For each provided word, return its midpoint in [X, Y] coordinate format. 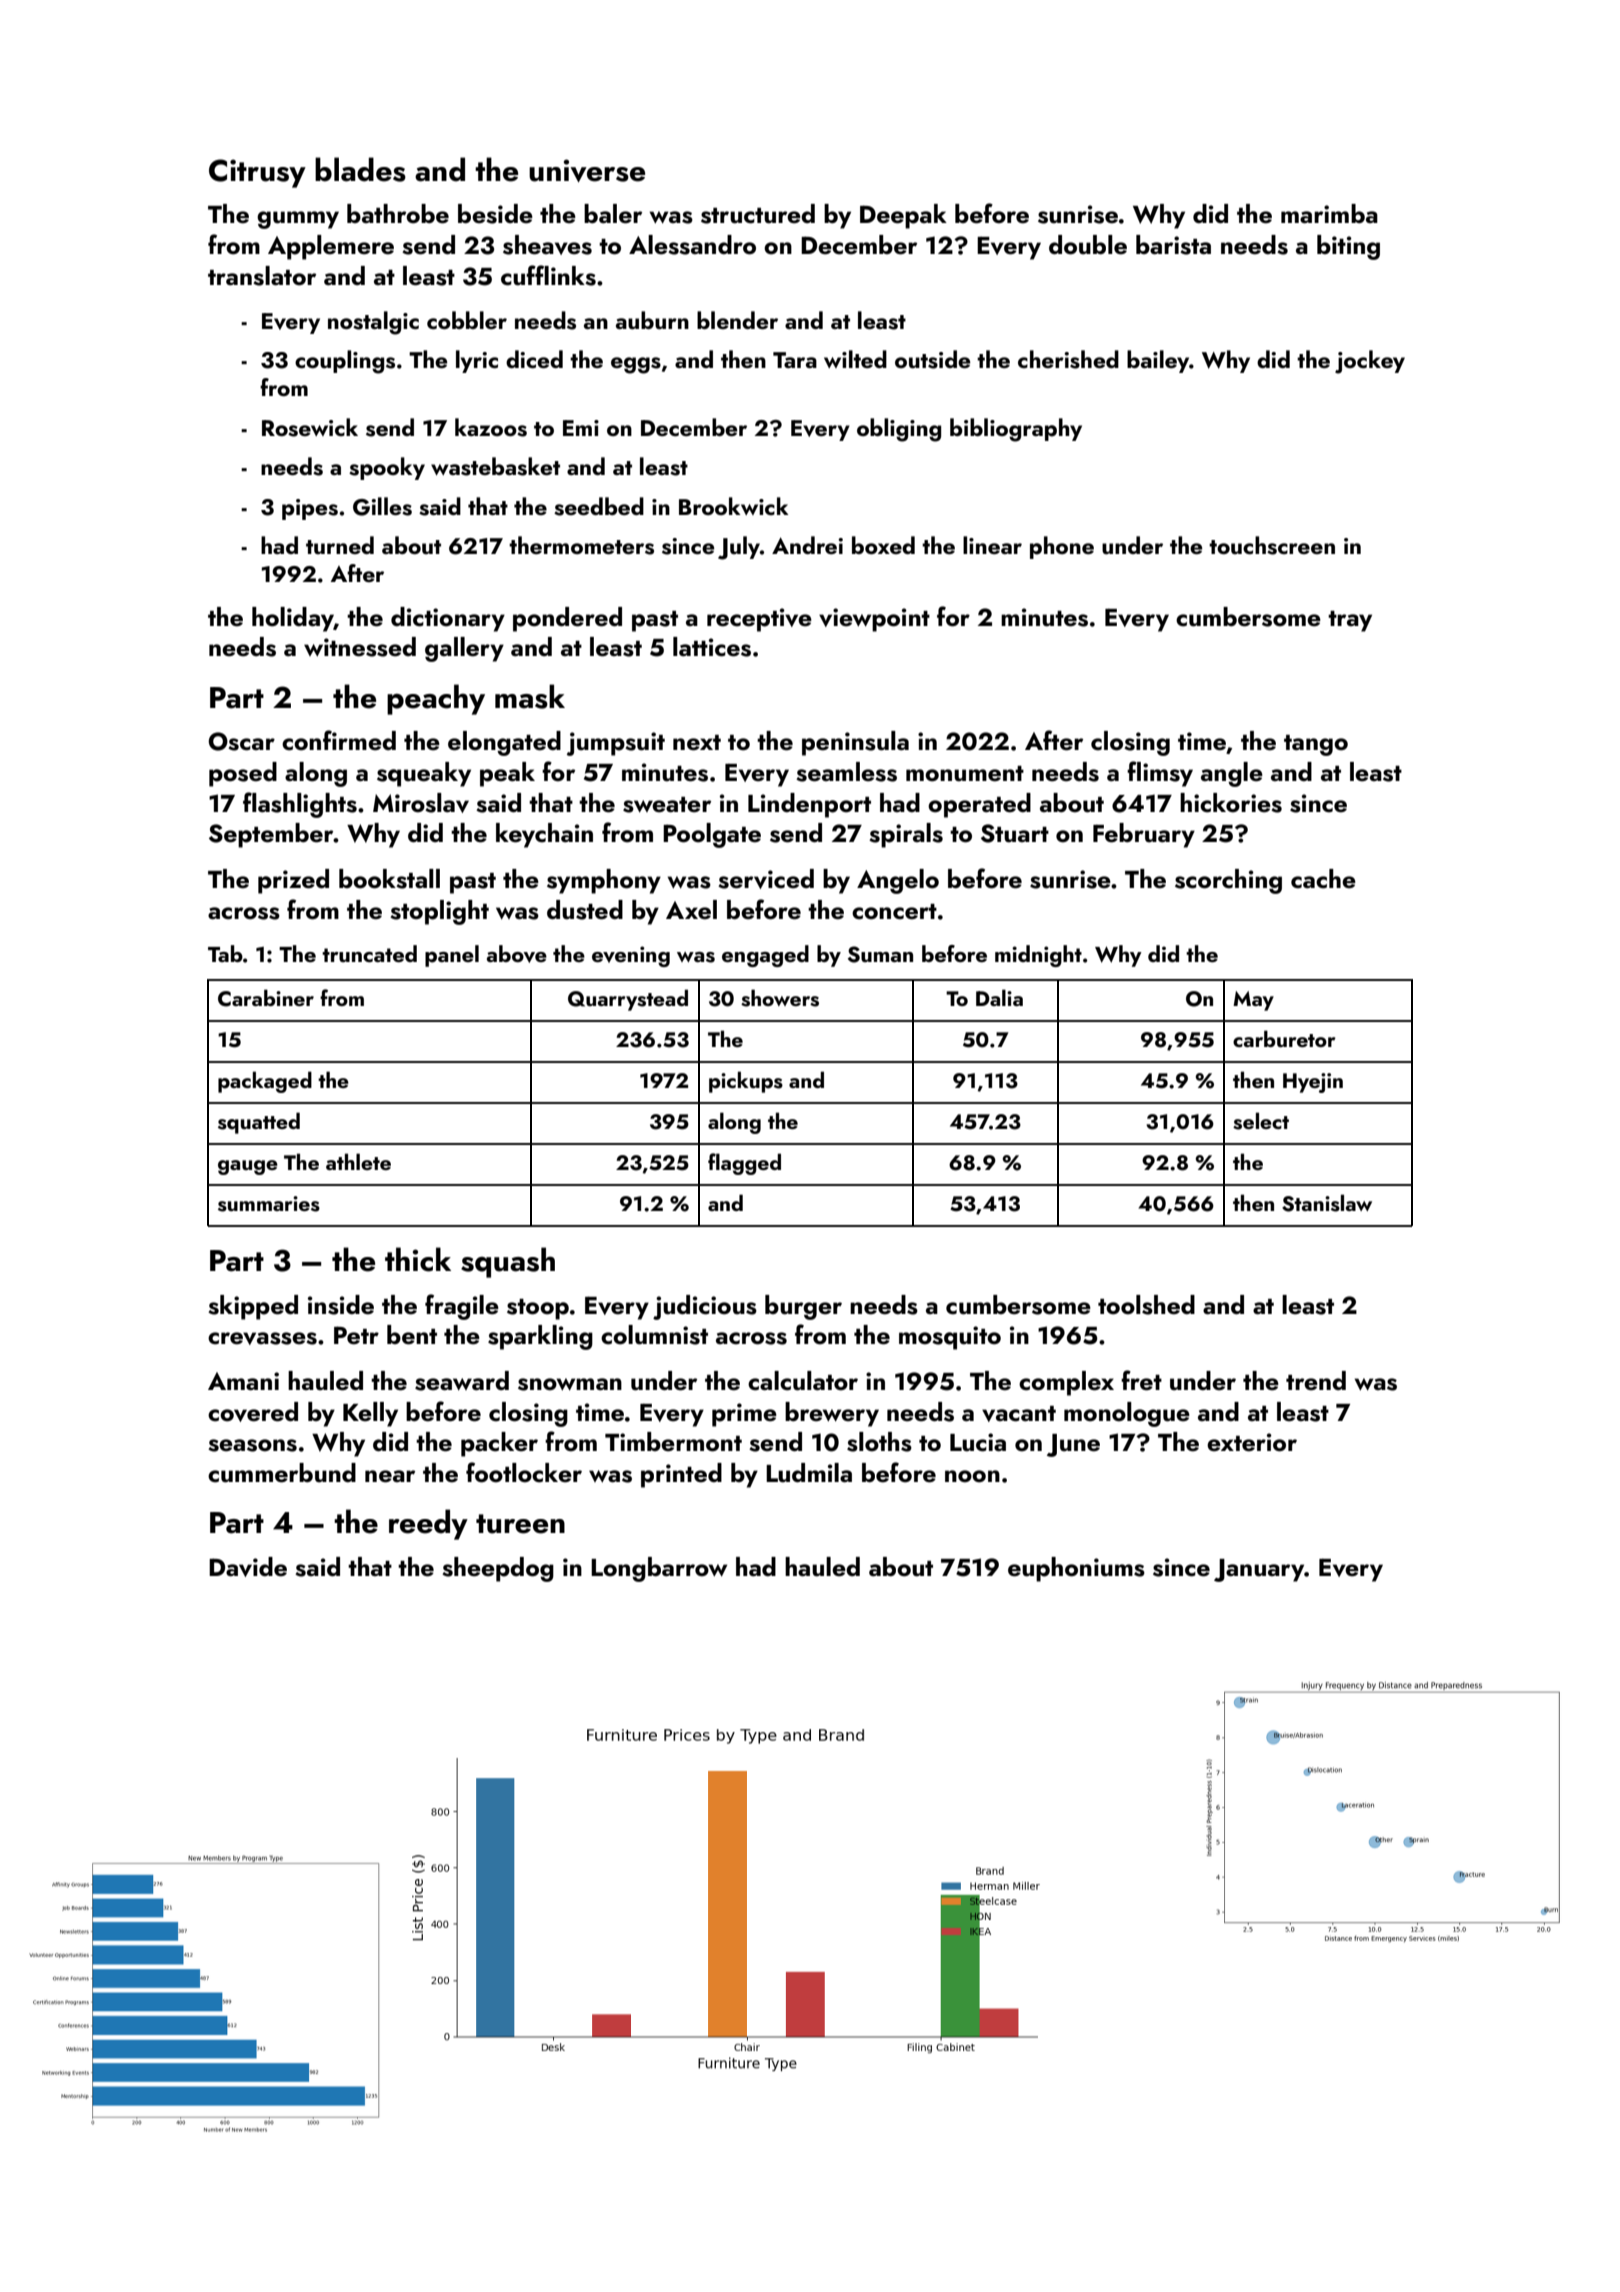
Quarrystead [628, 1000]
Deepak [903, 216]
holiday [293, 619]
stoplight [439, 912]
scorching [1228, 881]
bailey [1158, 361]
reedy [428, 1524]
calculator [803, 1381]
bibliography [1016, 430]
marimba [1329, 213]
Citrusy [257, 173]
